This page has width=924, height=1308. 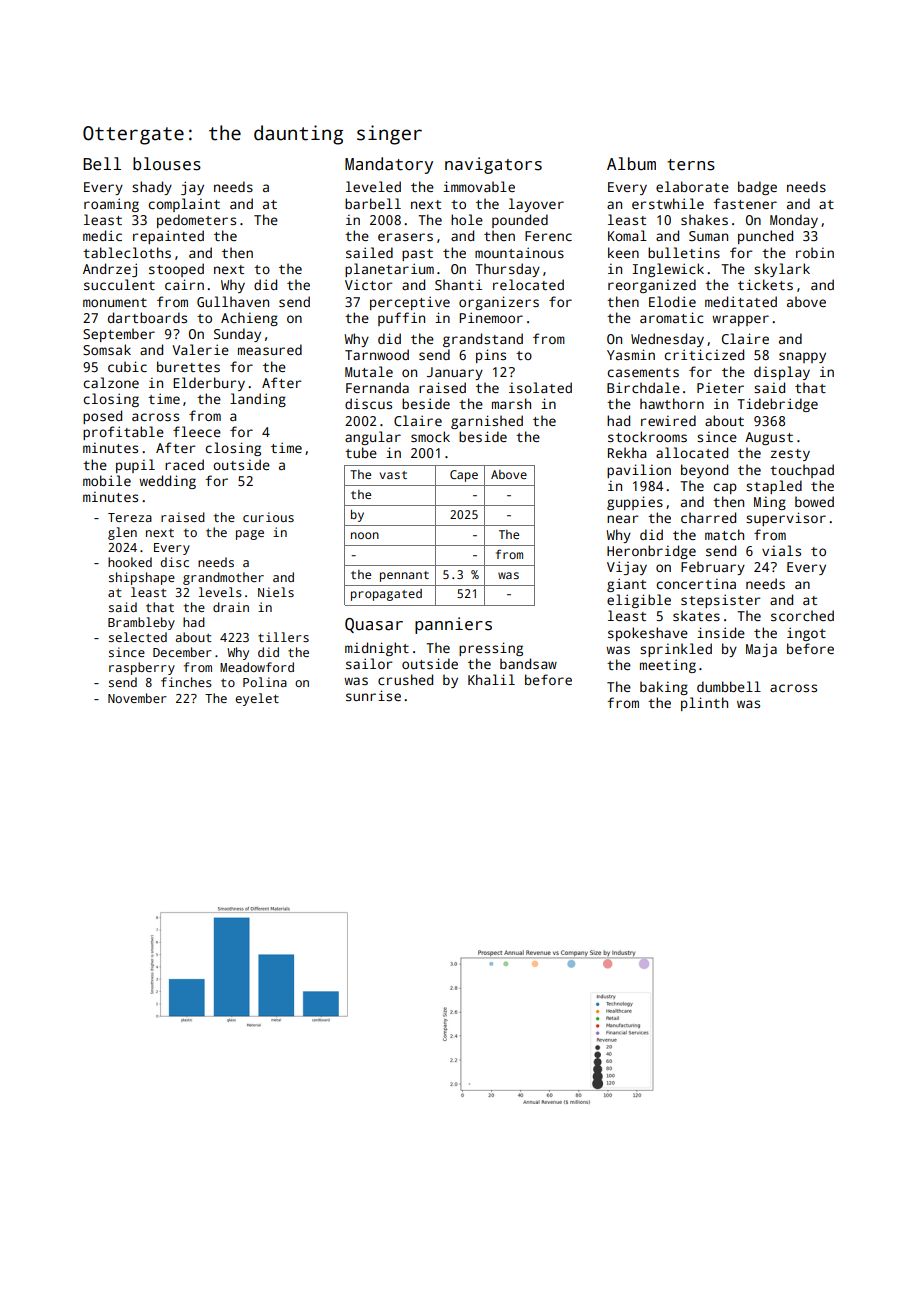 What do you see at coordinates (410, 303) in the page?
I see `perceptive` at bounding box center [410, 303].
